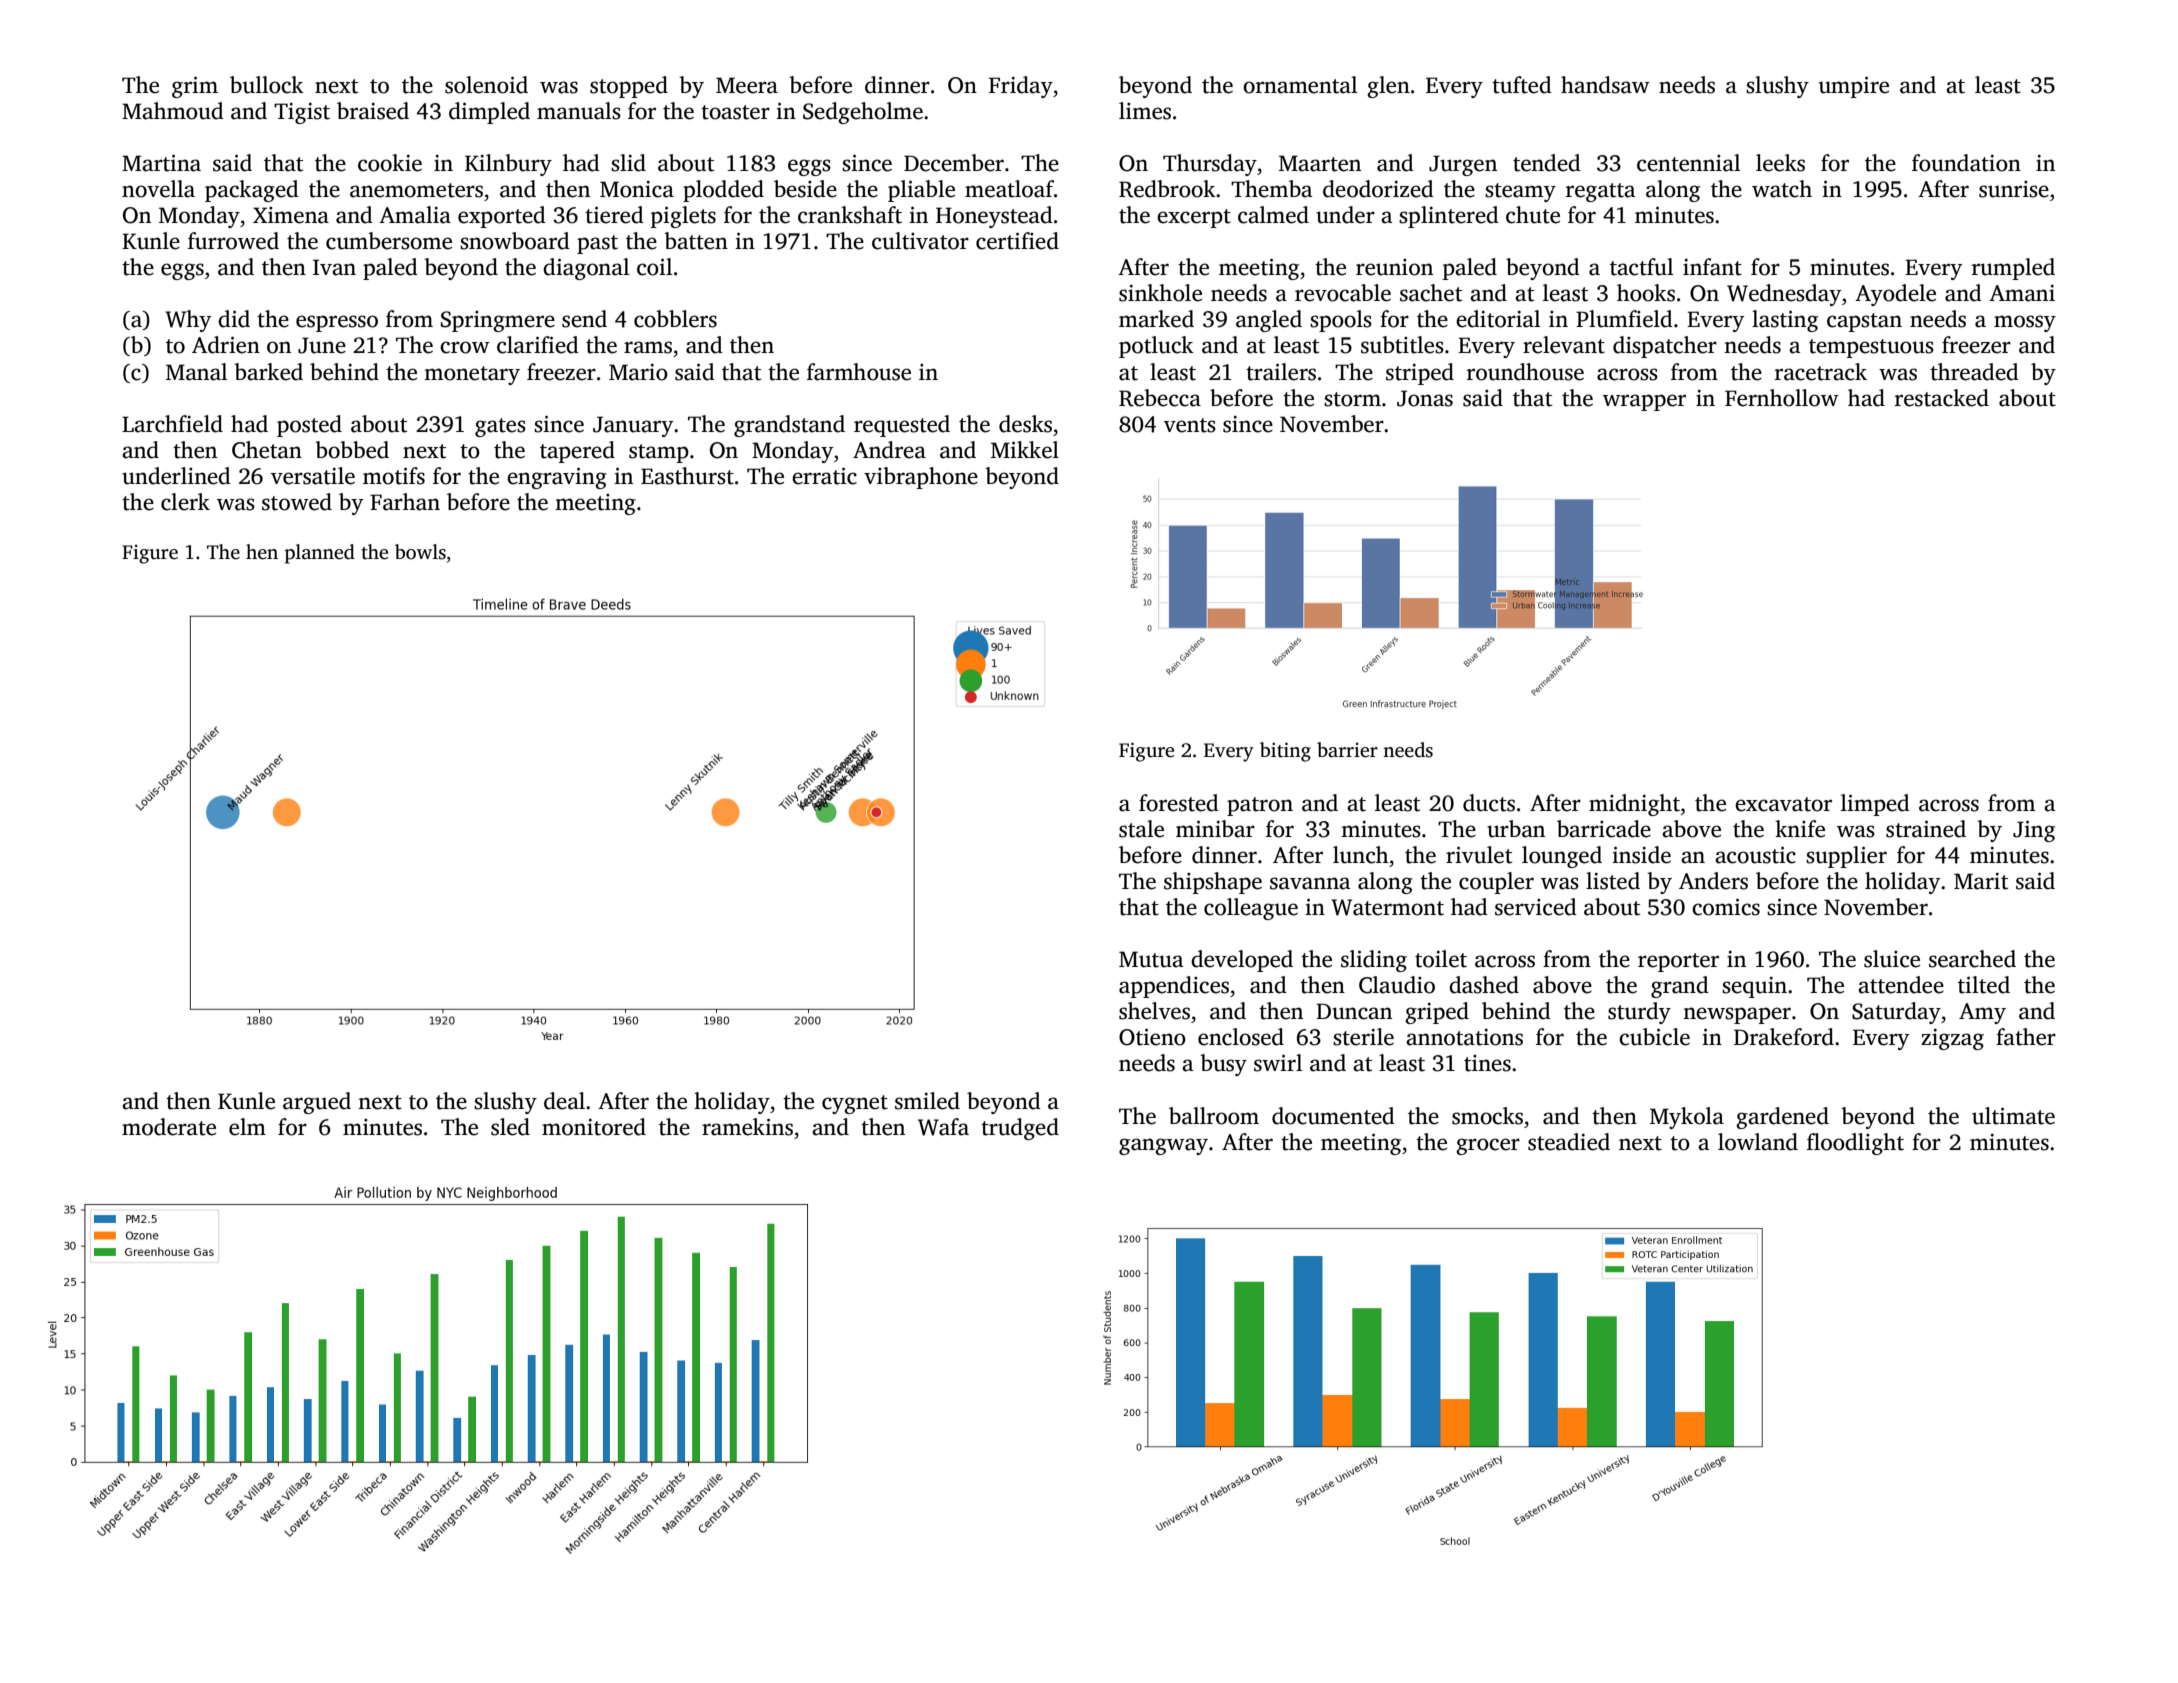  Describe the element at coordinates (1644, 402) in the screenshot. I see `wrapper` at that location.
